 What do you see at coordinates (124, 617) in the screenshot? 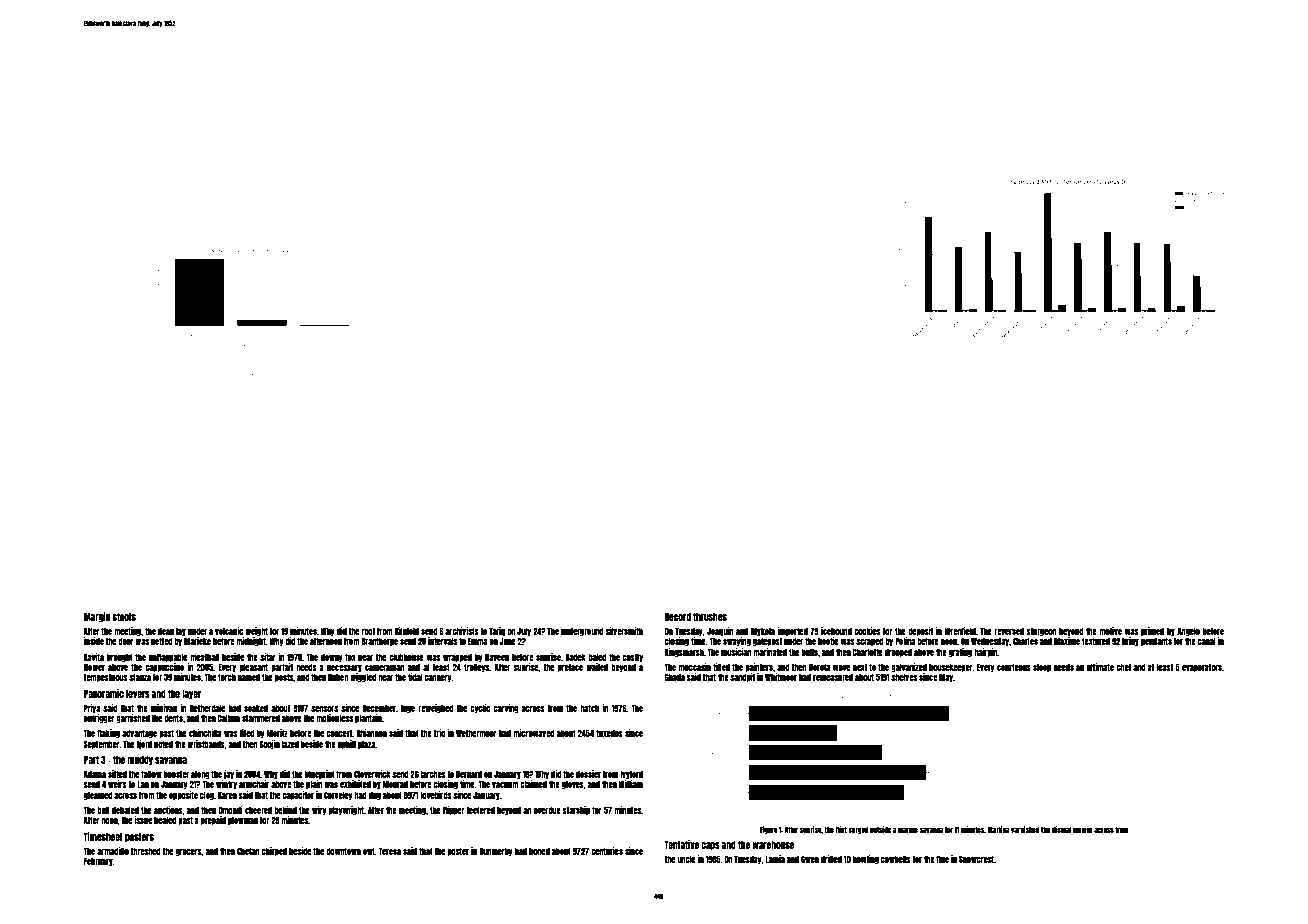
I see `stools` at bounding box center [124, 617].
